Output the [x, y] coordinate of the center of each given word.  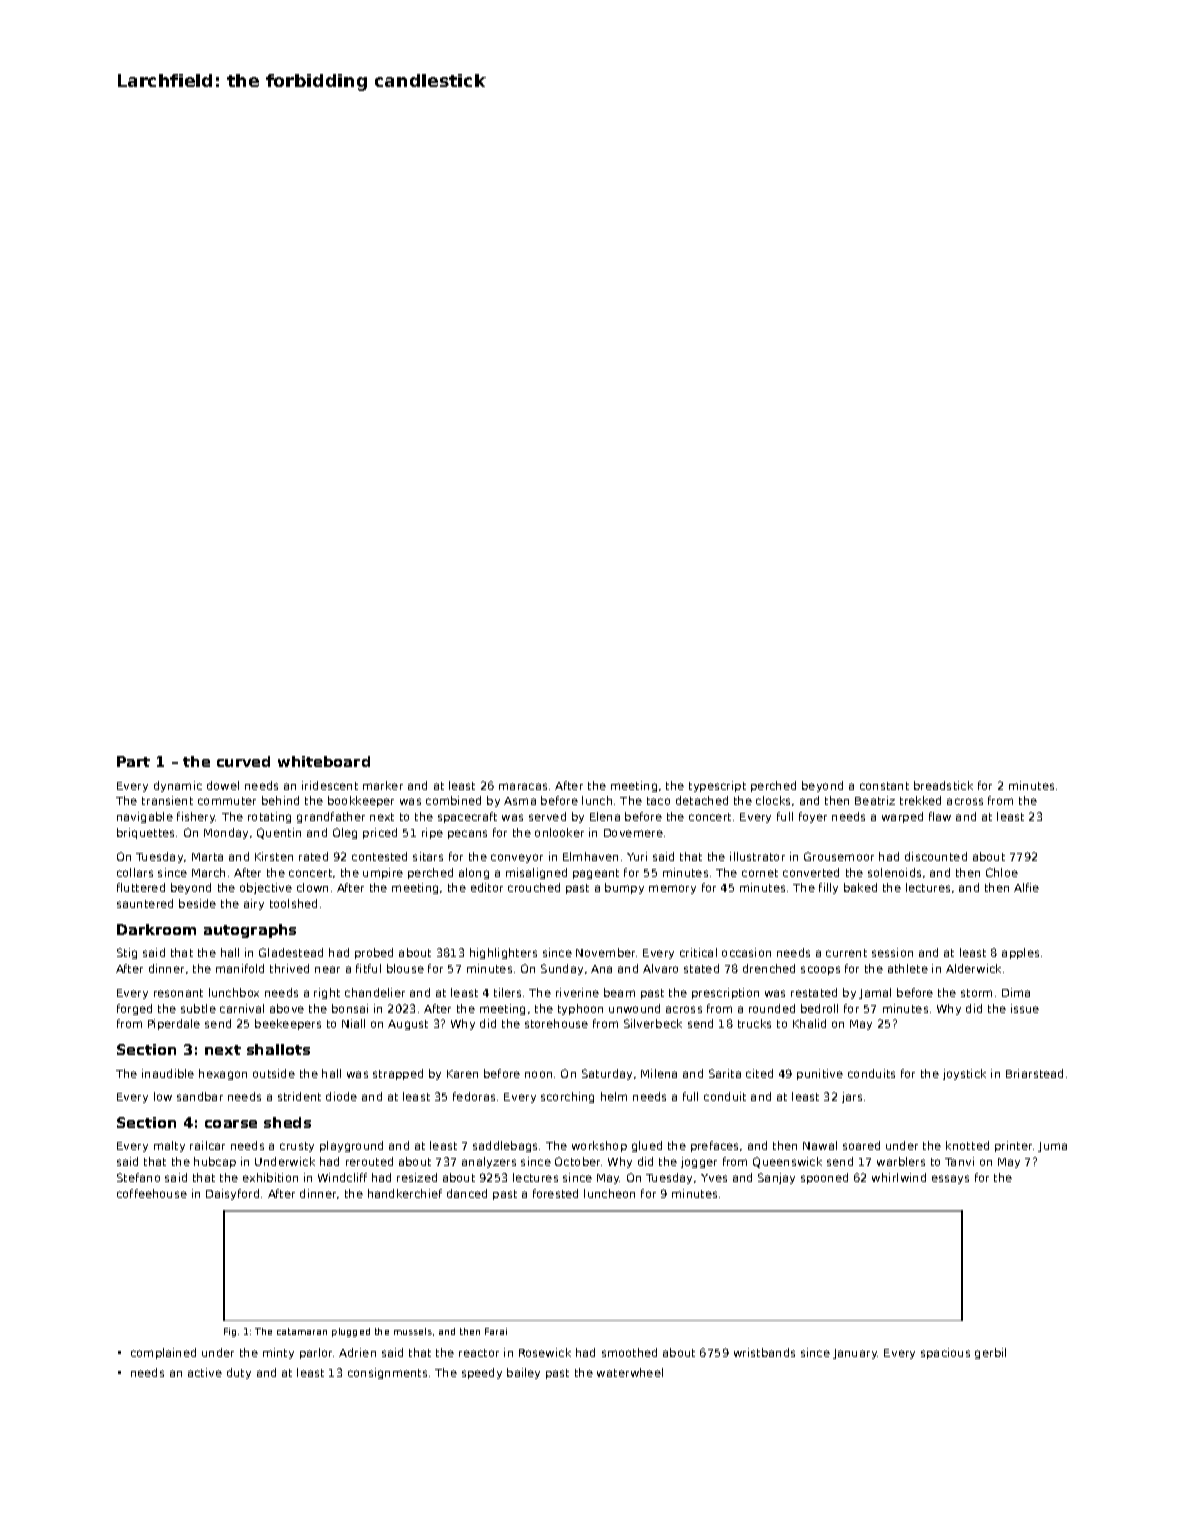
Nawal [820, 1145]
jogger [699, 1162]
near [327, 969]
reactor [479, 1353]
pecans [467, 834]
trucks [754, 1023]
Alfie [1026, 887]
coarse [231, 1124]
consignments [387, 1373]
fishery [196, 817]
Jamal [875, 993]
